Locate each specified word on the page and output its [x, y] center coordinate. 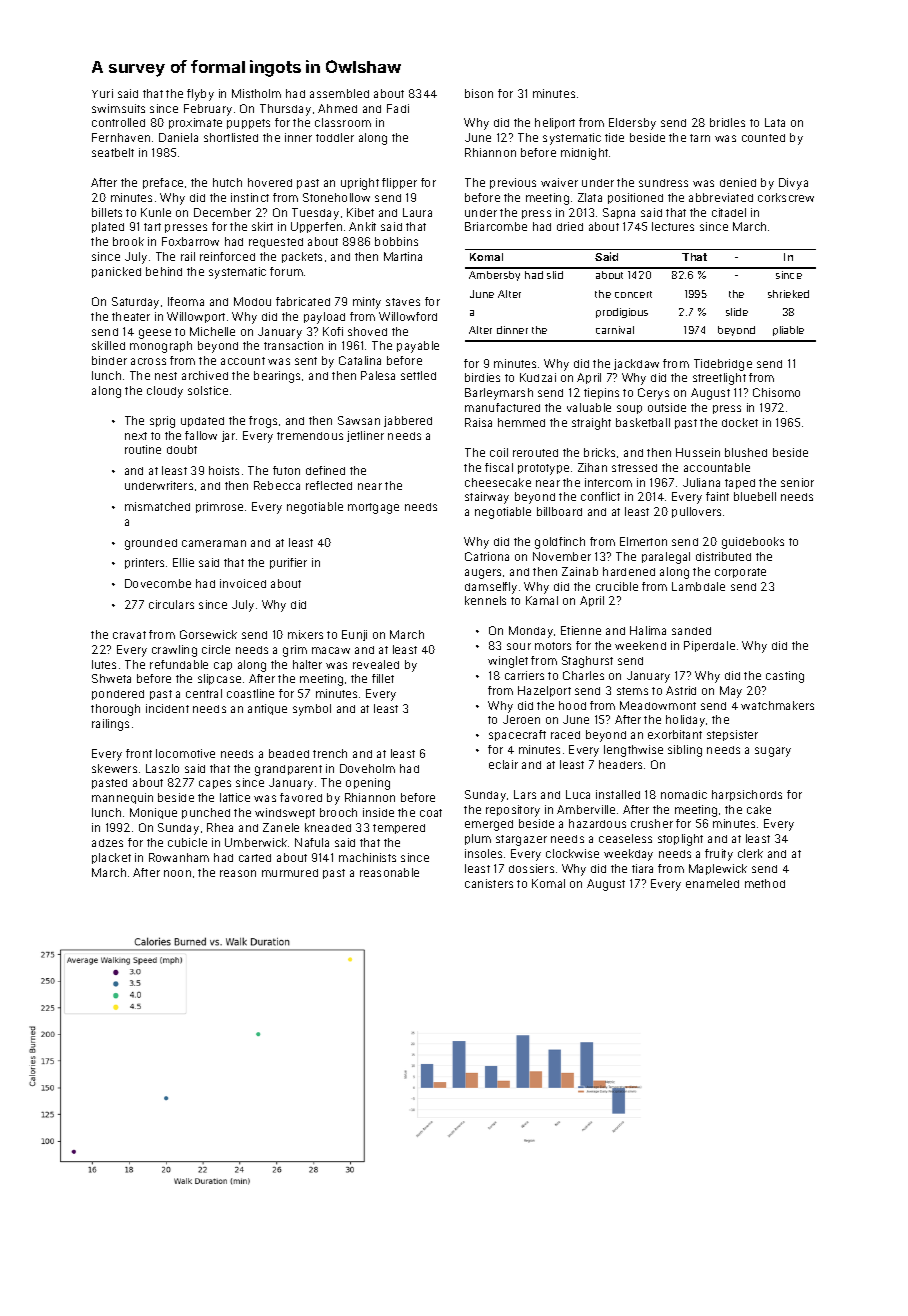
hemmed [521, 422]
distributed [723, 556]
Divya [793, 184]
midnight [584, 154]
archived [205, 375]
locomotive [185, 753]
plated [108, 227]
